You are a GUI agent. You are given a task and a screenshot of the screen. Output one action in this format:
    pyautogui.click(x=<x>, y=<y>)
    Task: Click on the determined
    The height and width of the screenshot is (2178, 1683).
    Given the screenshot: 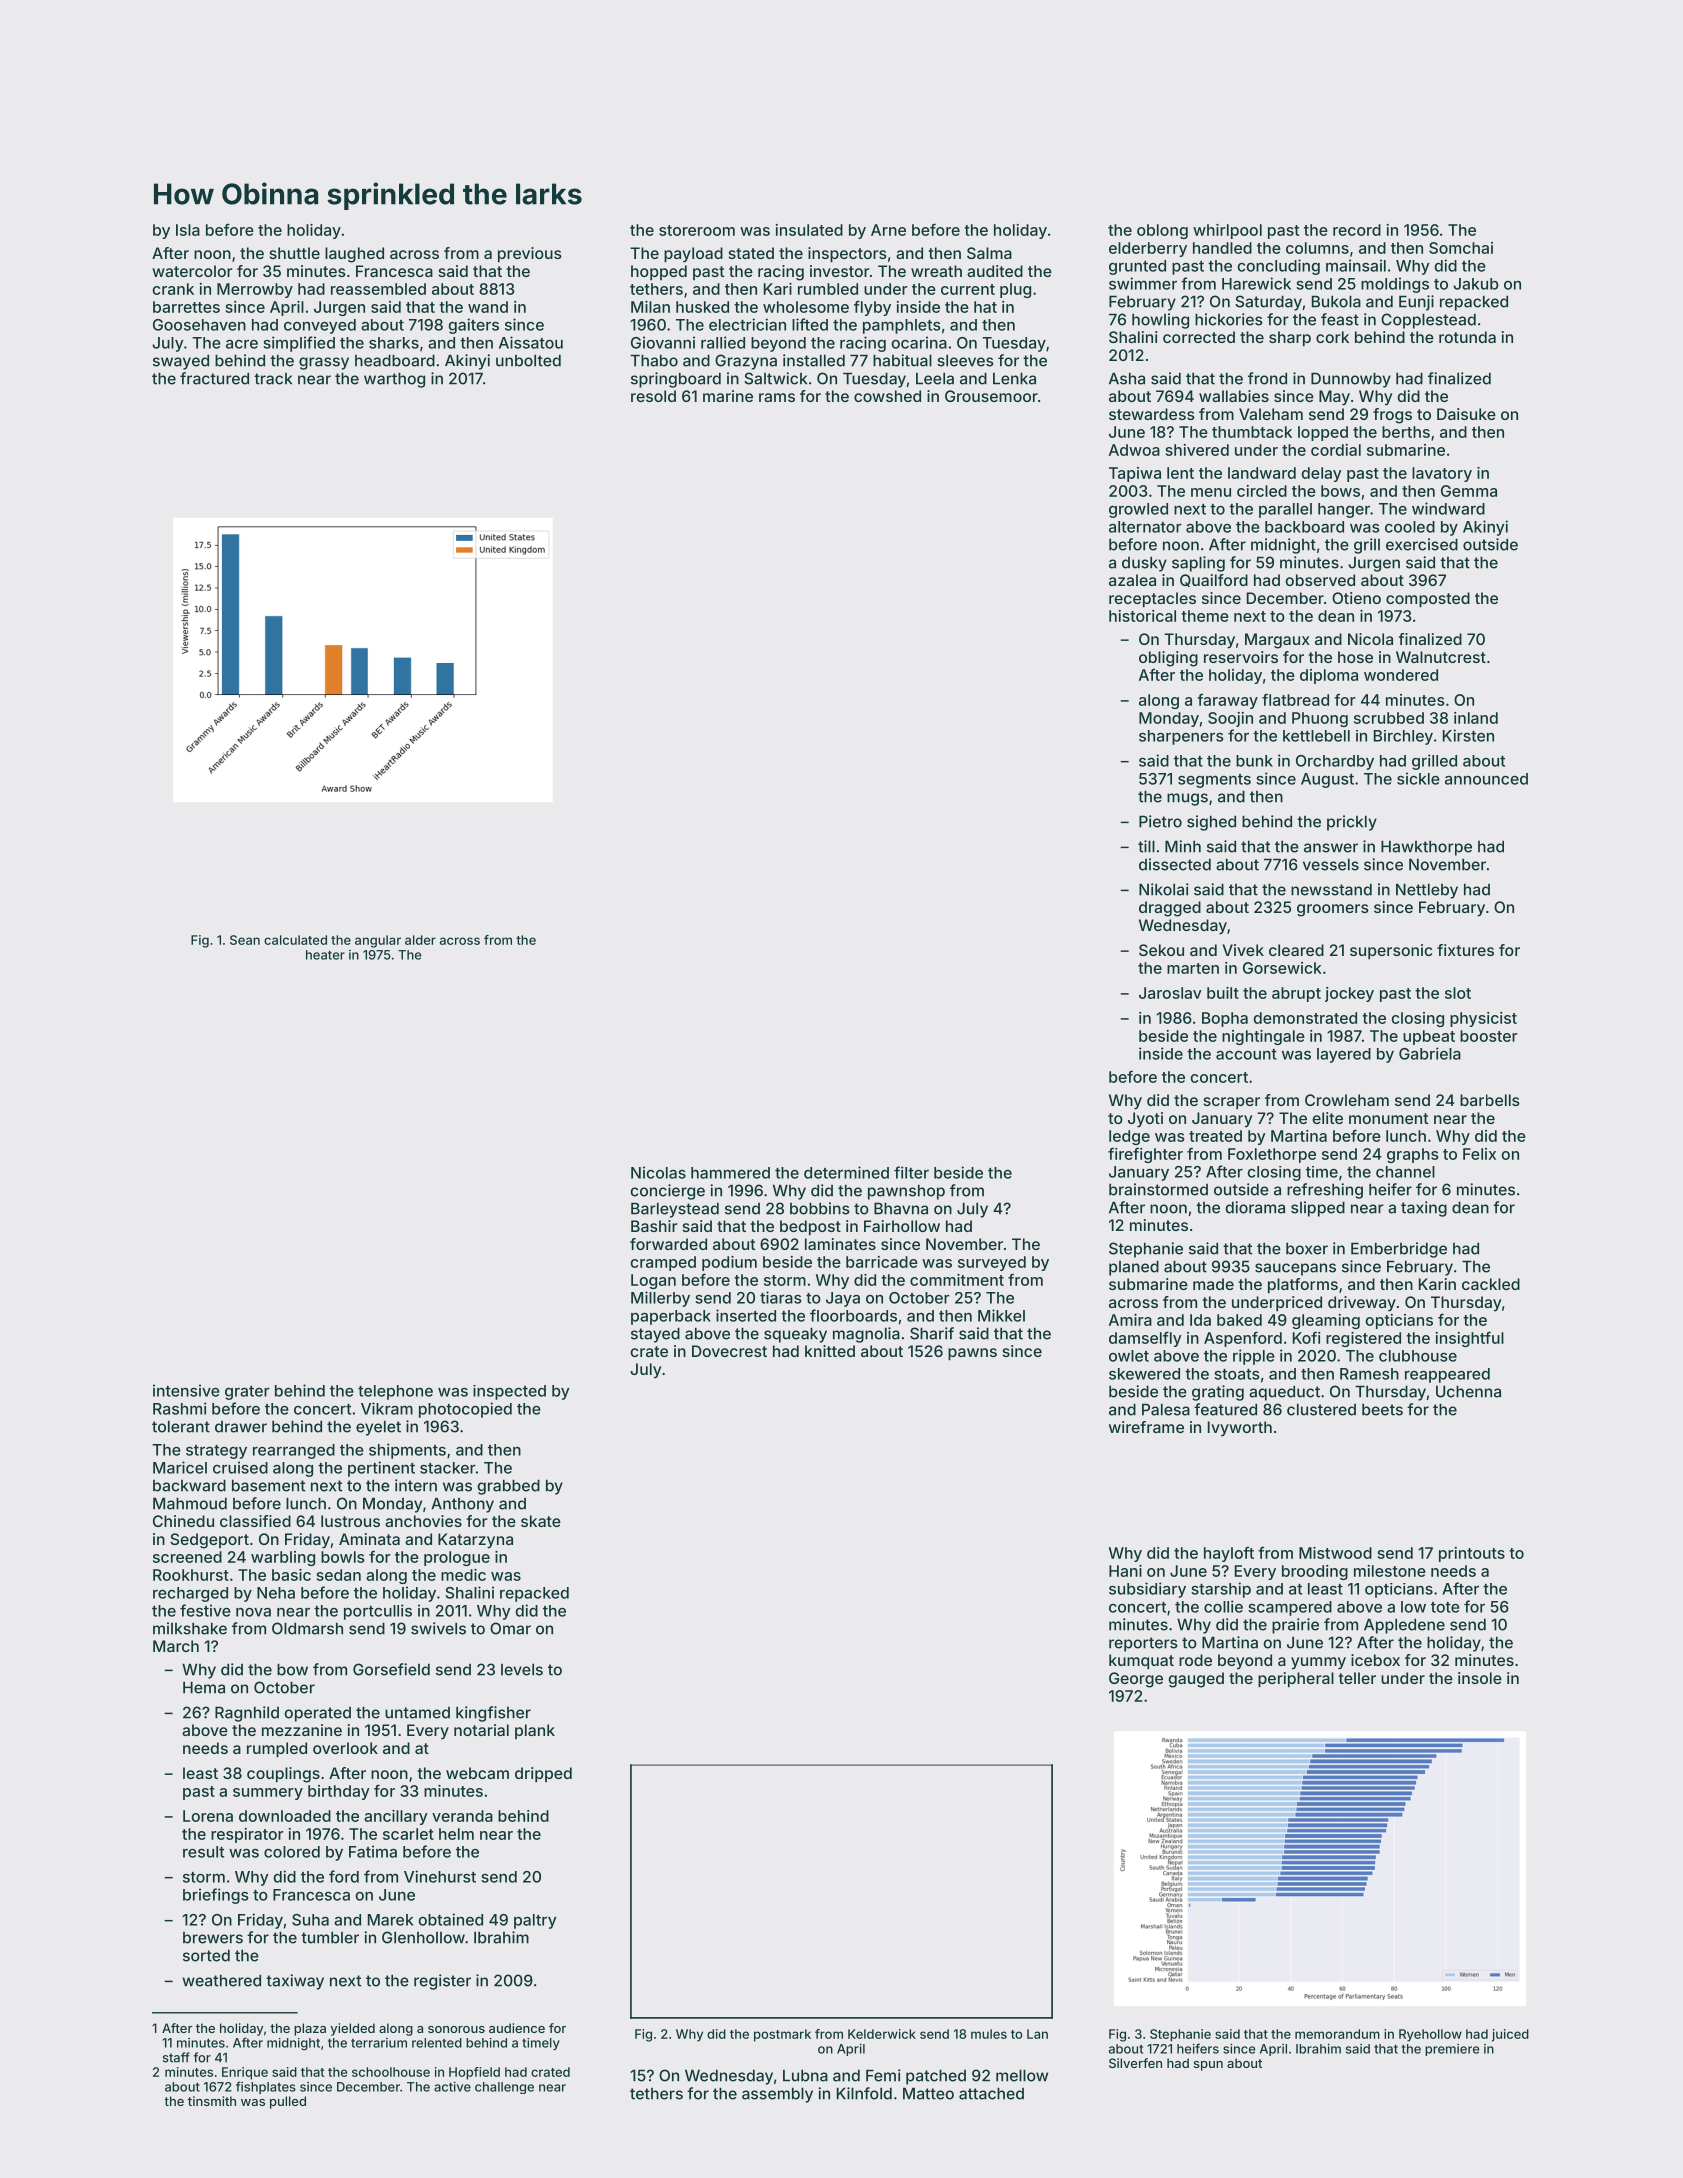 What is the action you would take?
    pyautogui.click(x=846, y=1172)
